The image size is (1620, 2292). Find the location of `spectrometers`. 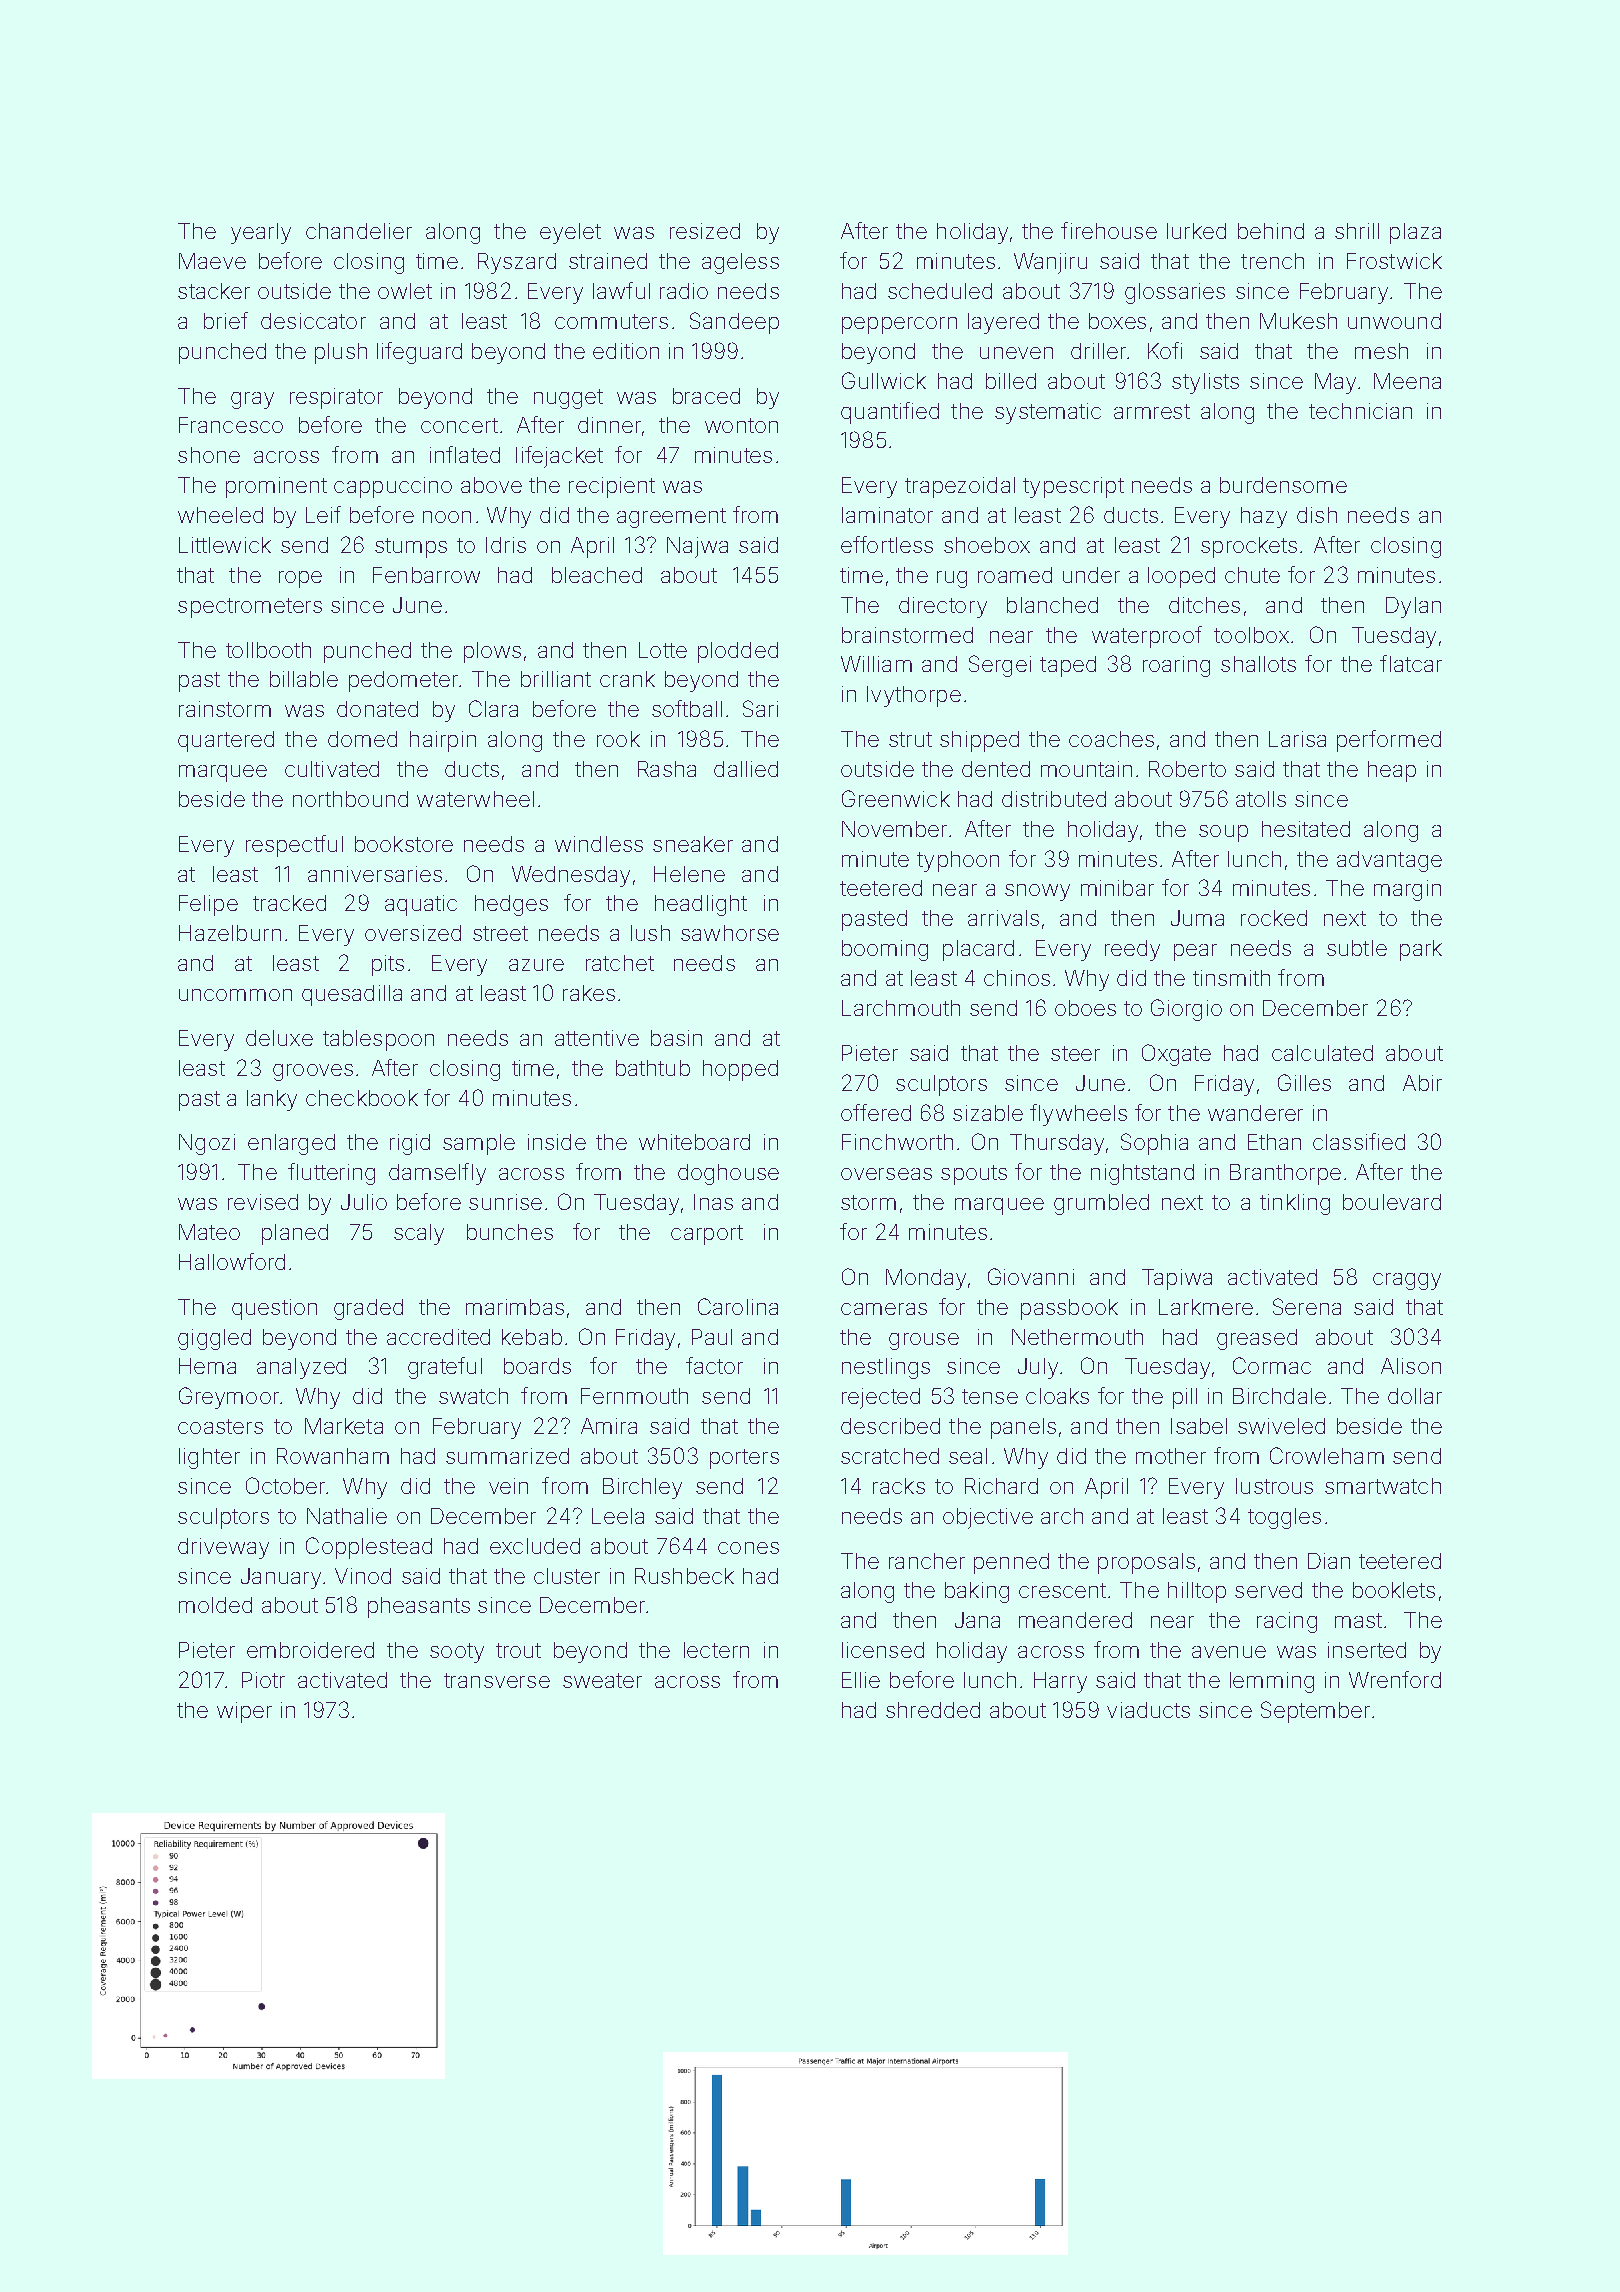

spectrometers is located at coordinates (250, 608).
